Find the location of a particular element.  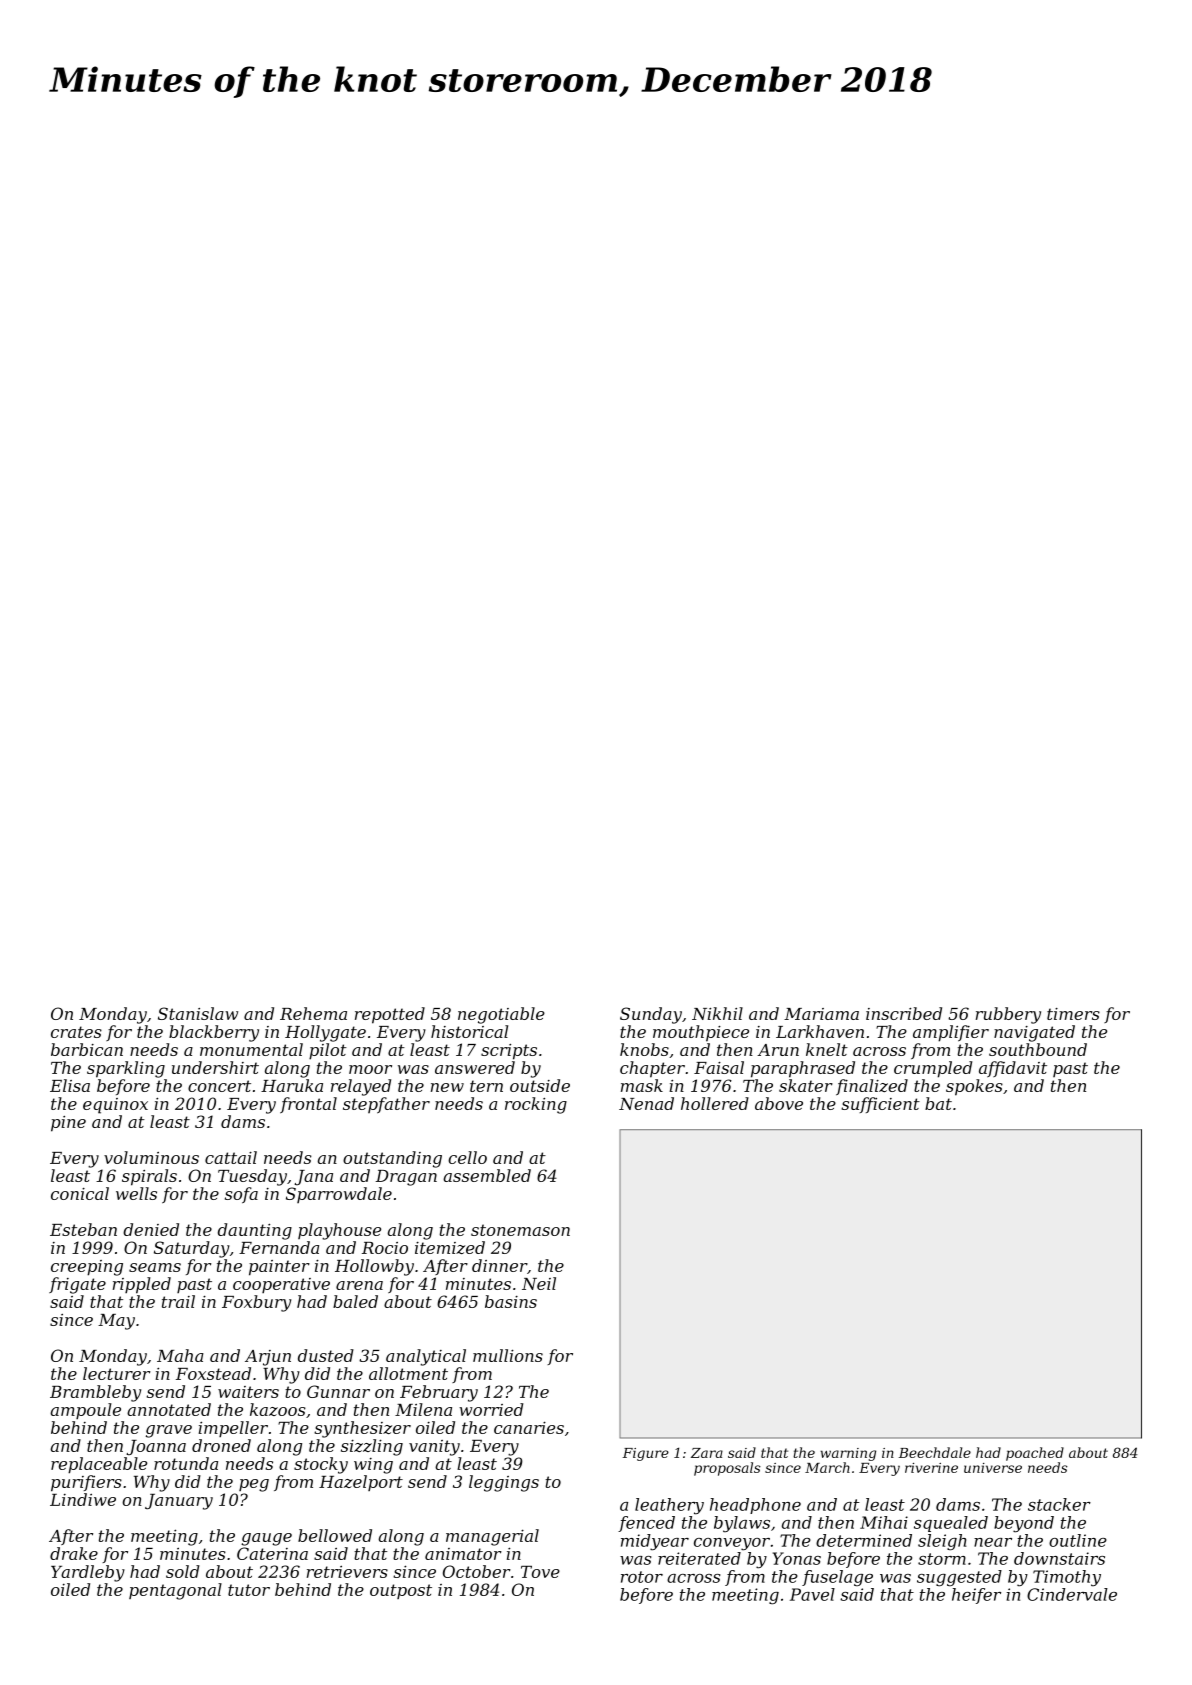

tutor is located at coordinates (249, 1590).
